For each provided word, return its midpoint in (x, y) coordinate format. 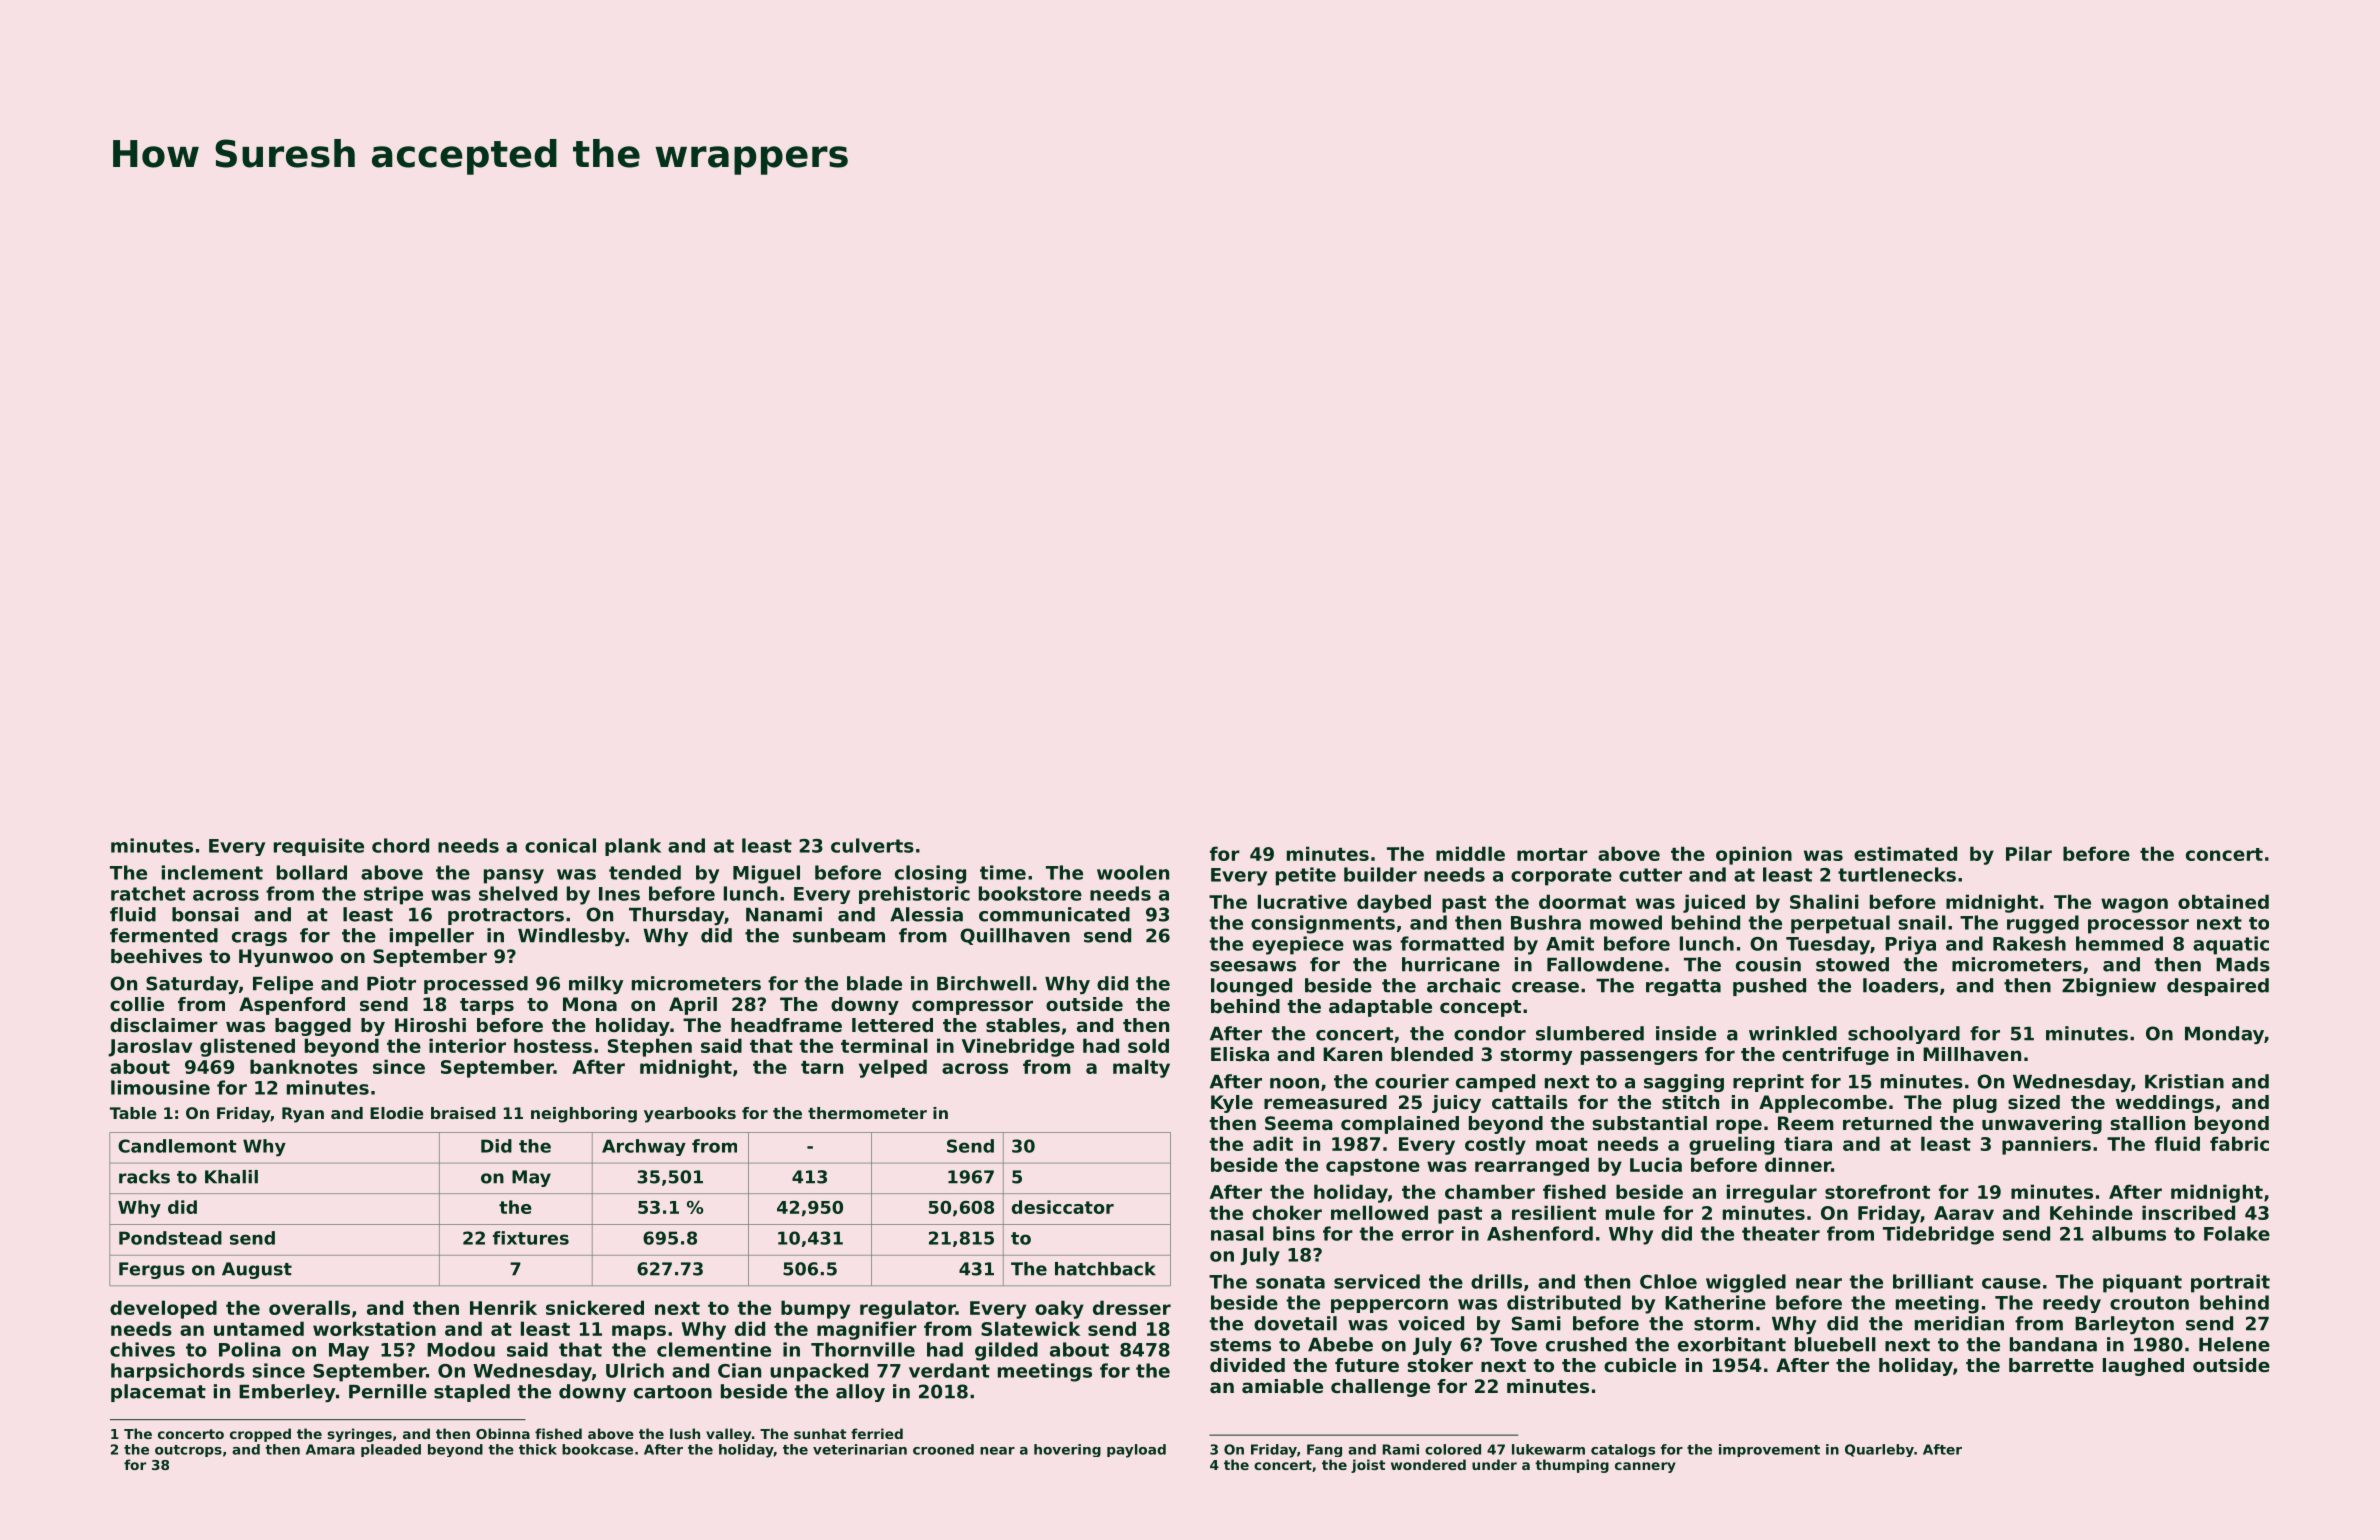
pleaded (391, 1450)
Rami (1400, 1449)
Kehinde (2091, 1212)
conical (560, 845)
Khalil (231, 1177)
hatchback (1105, 1269)
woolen (1133, 872)
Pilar (2029, 853)
